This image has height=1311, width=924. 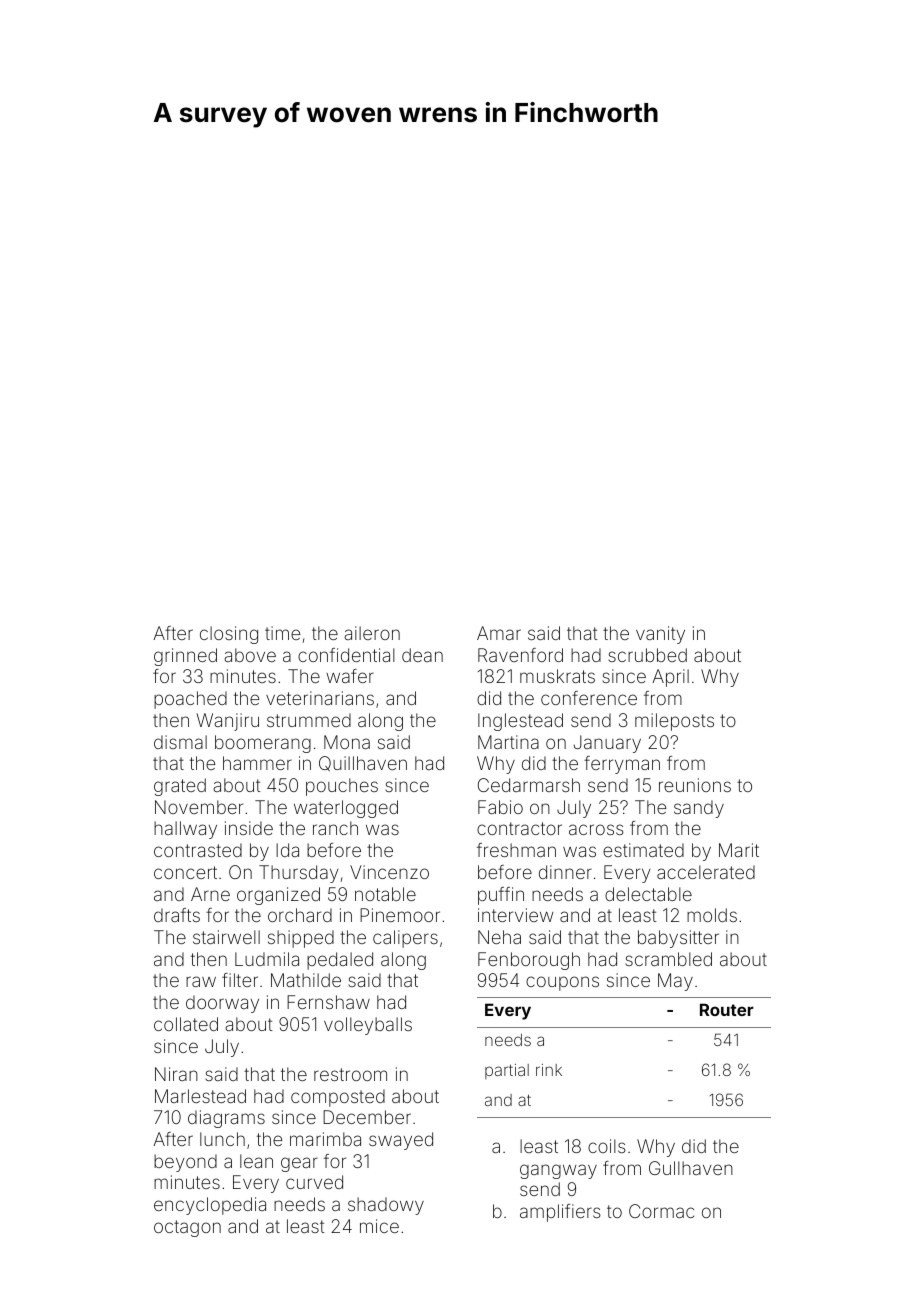 I want to click on calipers, so click(x=405, y=939).
